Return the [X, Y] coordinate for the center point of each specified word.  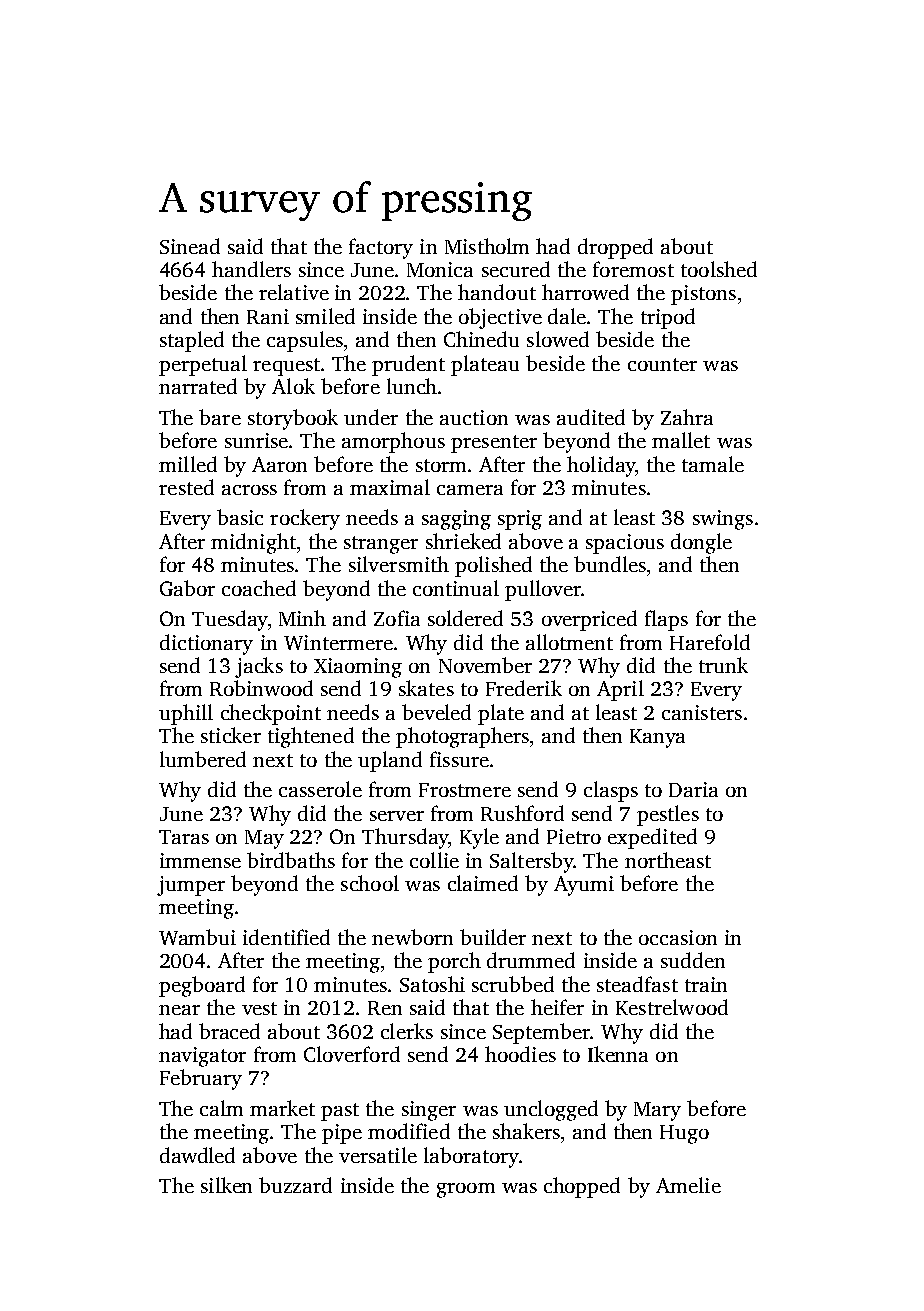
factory [381, 248]
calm [221, 1108]
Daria [693, 789]
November [485, 665]
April [620, 690]
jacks [259, 667]
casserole [320, 789]
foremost [633, 269]
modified [409, 1131]
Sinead [190, 246]
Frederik [524, 688]
